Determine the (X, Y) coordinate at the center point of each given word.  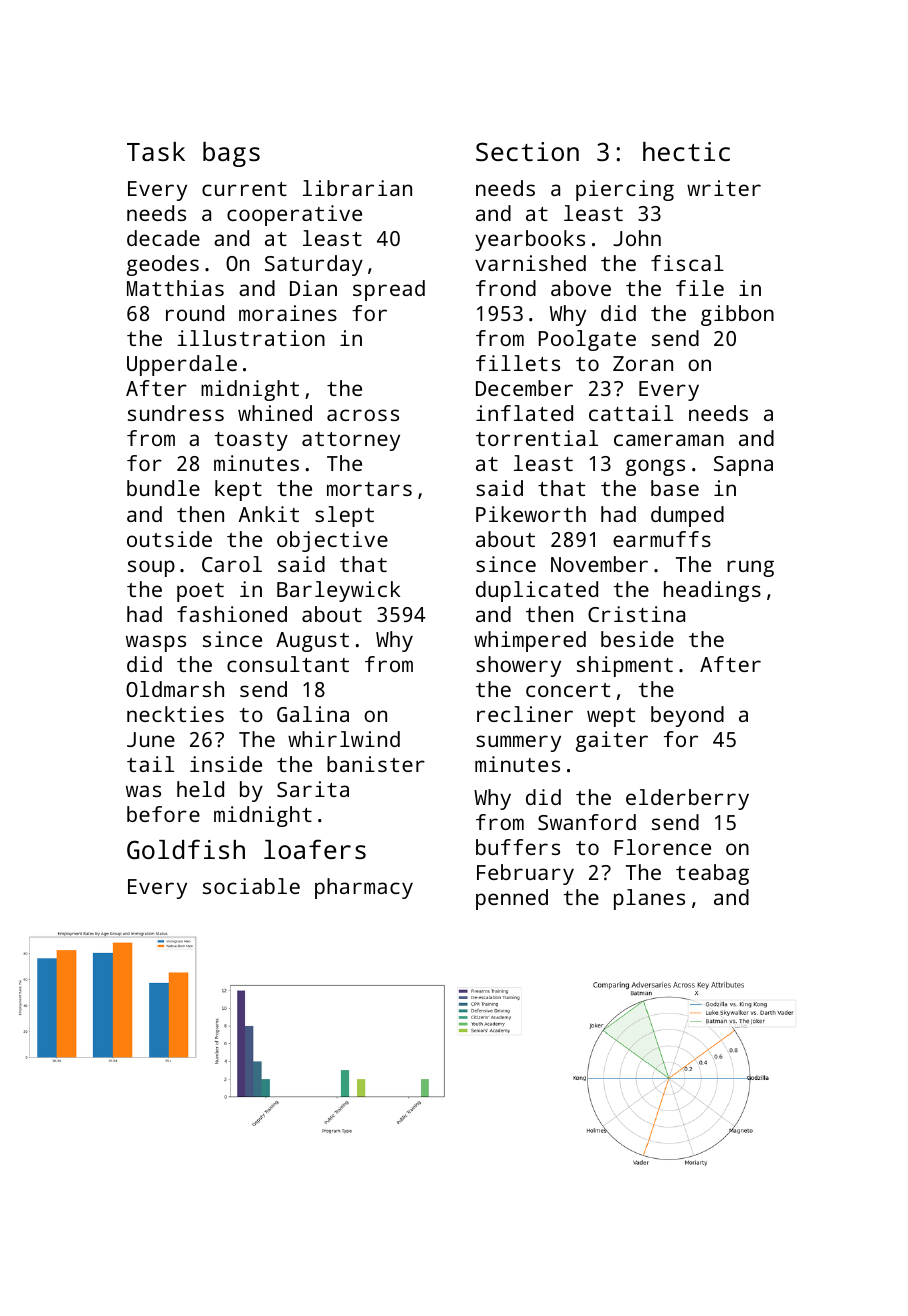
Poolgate (587, 340)
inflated (524, 413)
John (637, 238)
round (195, 313)
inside (226, 764)
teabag (712, 874)
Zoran (643, 363)
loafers (315, 849)
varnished (530, 263)
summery (518, 743)
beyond (687, 716)
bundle (163, 488)
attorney (351, 441)
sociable (251, 886)
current (244, 189)
